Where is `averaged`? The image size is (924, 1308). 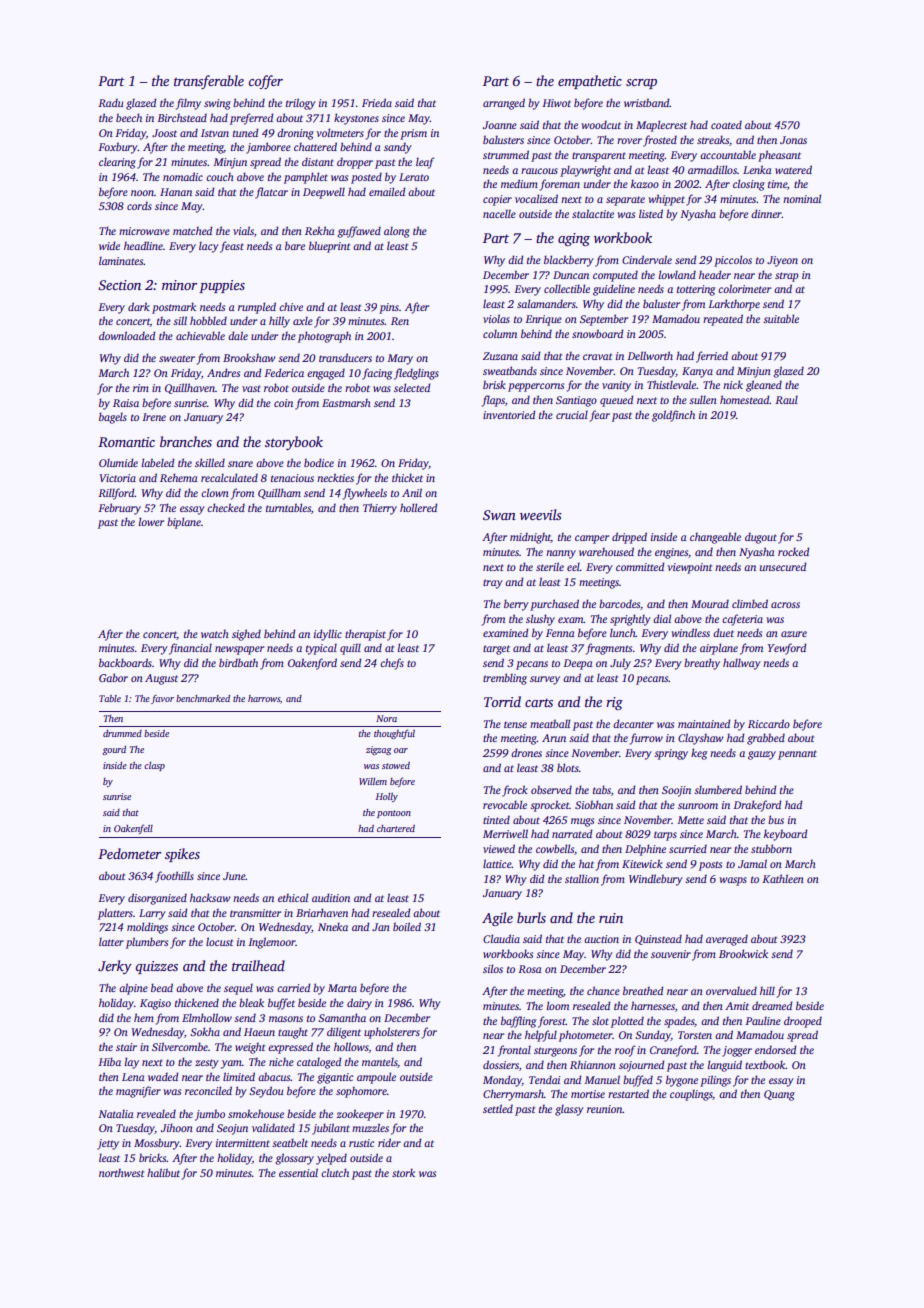
averaged is located at coordinates (727, 940).
